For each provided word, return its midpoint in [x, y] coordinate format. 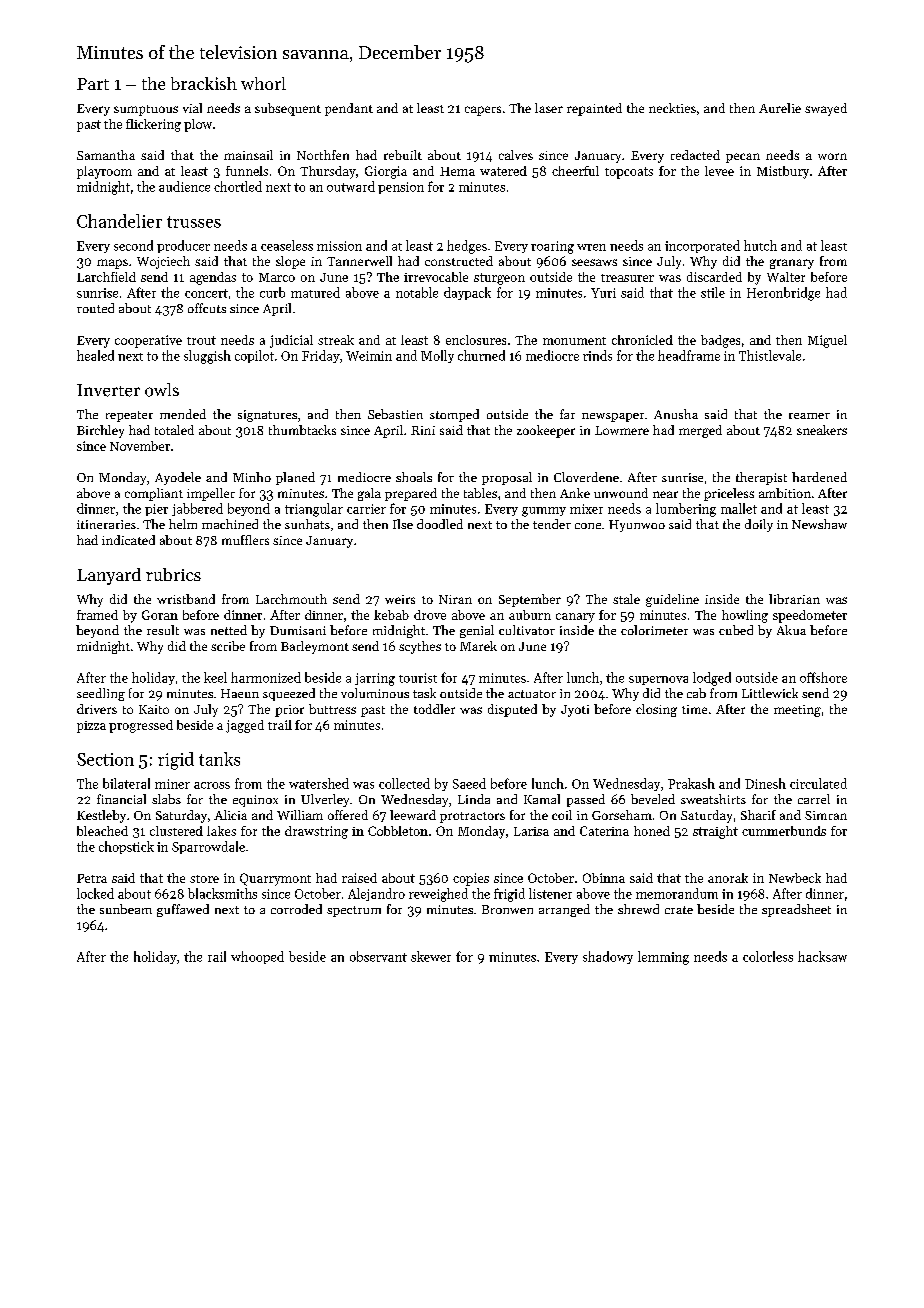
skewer [431, 956]
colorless [768, 956]
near [665, 494]
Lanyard [109, 576]
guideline [672, 600]
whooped [257, 957]
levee [719, 171]
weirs [400, 599]
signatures [267, 416]
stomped [454, 415]
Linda [474, 799]
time [694, 709]
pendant [349, 109]
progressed [141, 726]
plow [198, 125]
